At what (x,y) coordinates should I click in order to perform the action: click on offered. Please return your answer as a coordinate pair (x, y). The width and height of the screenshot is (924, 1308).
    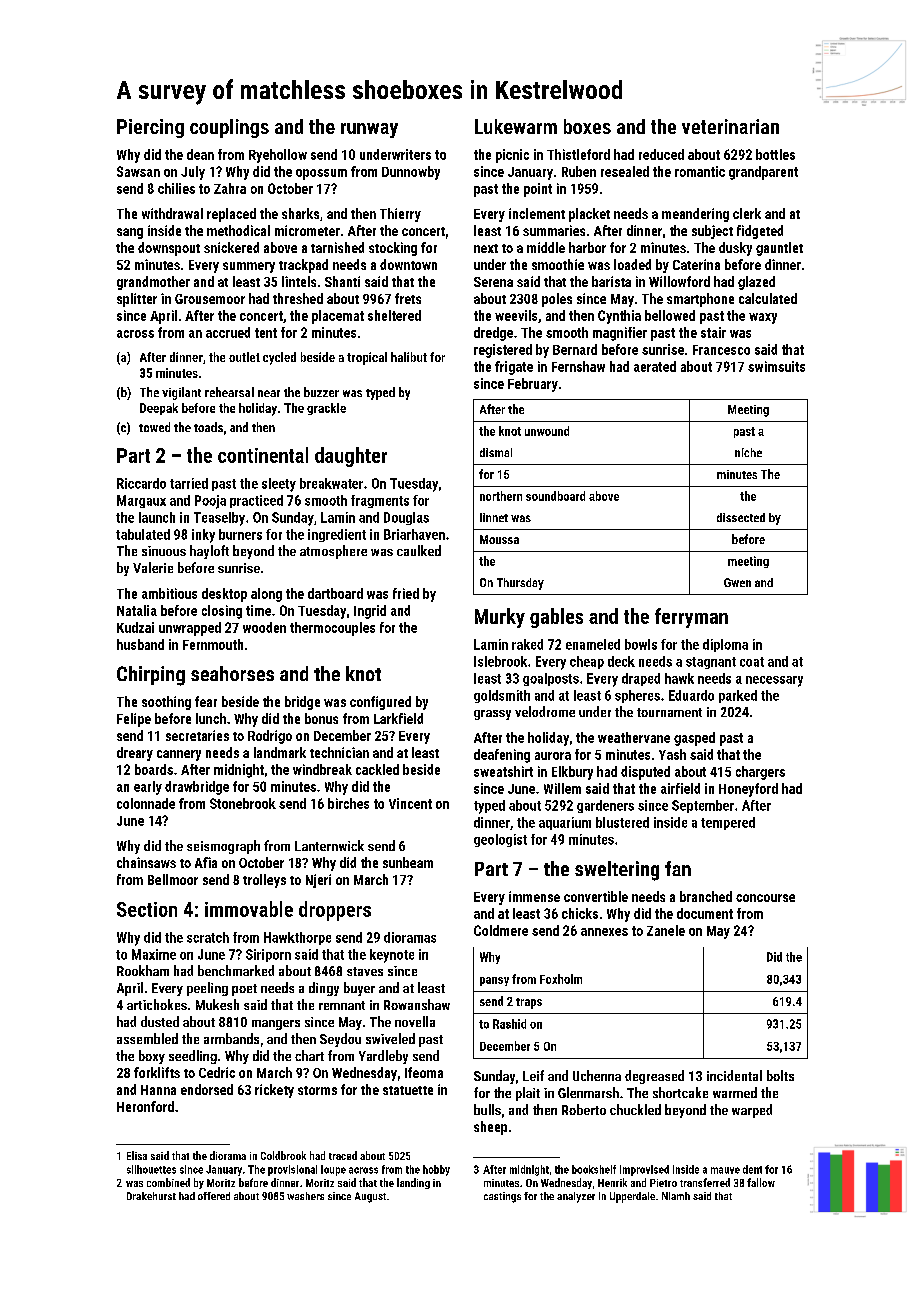
    Looking at the image, I should click on (214, 1196).
